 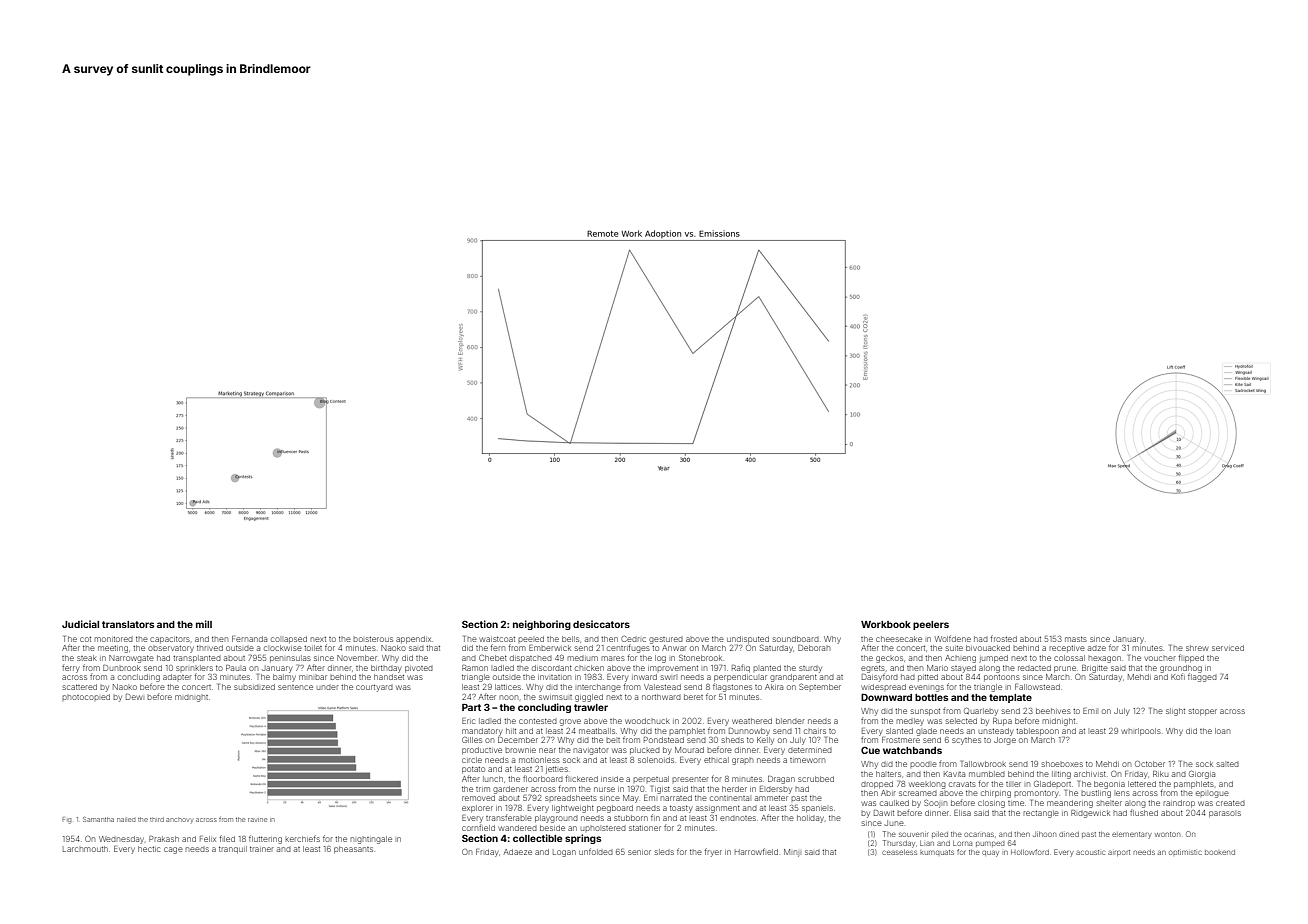 What do you see at coordinates (988, 648) in the image?
I see `bivouacked` at bounding box center [988, 648].
